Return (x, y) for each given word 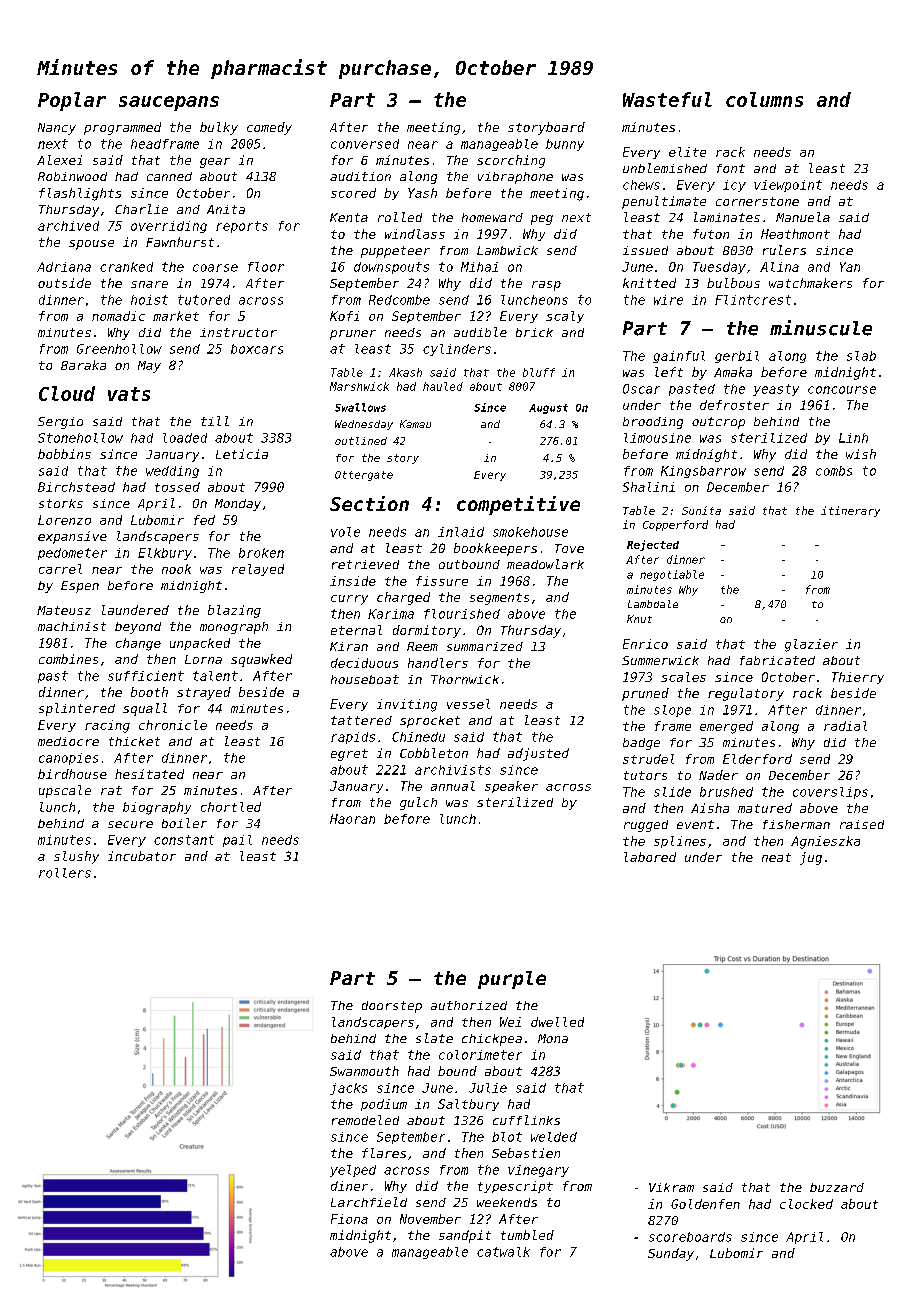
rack (730, 152)
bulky (219, 128)
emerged (726, 727)
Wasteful (667, 99)
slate (434, 1038)
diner (349, 1186)
